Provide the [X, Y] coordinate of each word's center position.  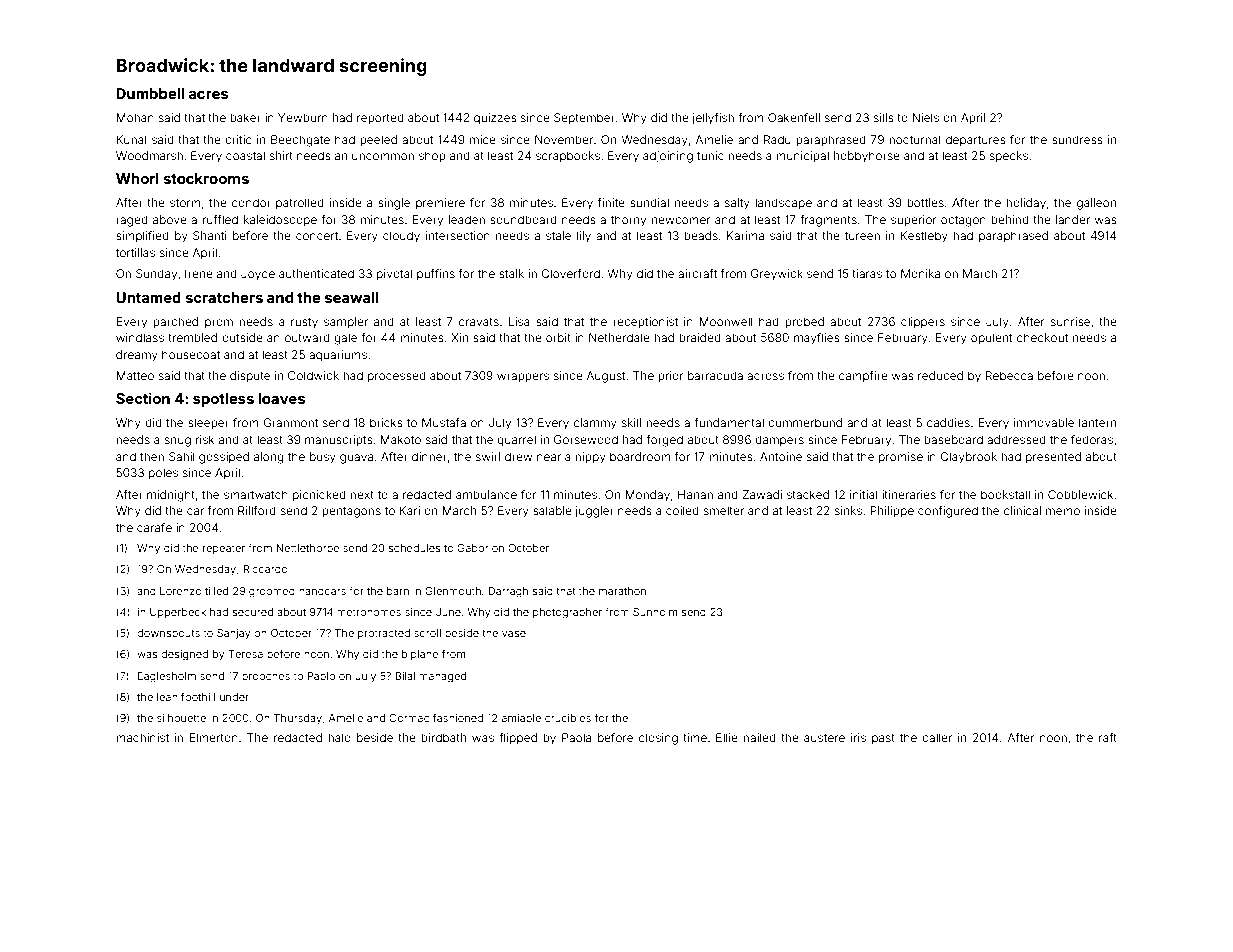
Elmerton [213, 737]
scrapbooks [568, 157]
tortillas [135, 252]
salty [737, 204]
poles [163, 474]
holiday [1026, 204]
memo [1063, 511]
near [549, 457]
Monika [920, 273]
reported [380, 118]
